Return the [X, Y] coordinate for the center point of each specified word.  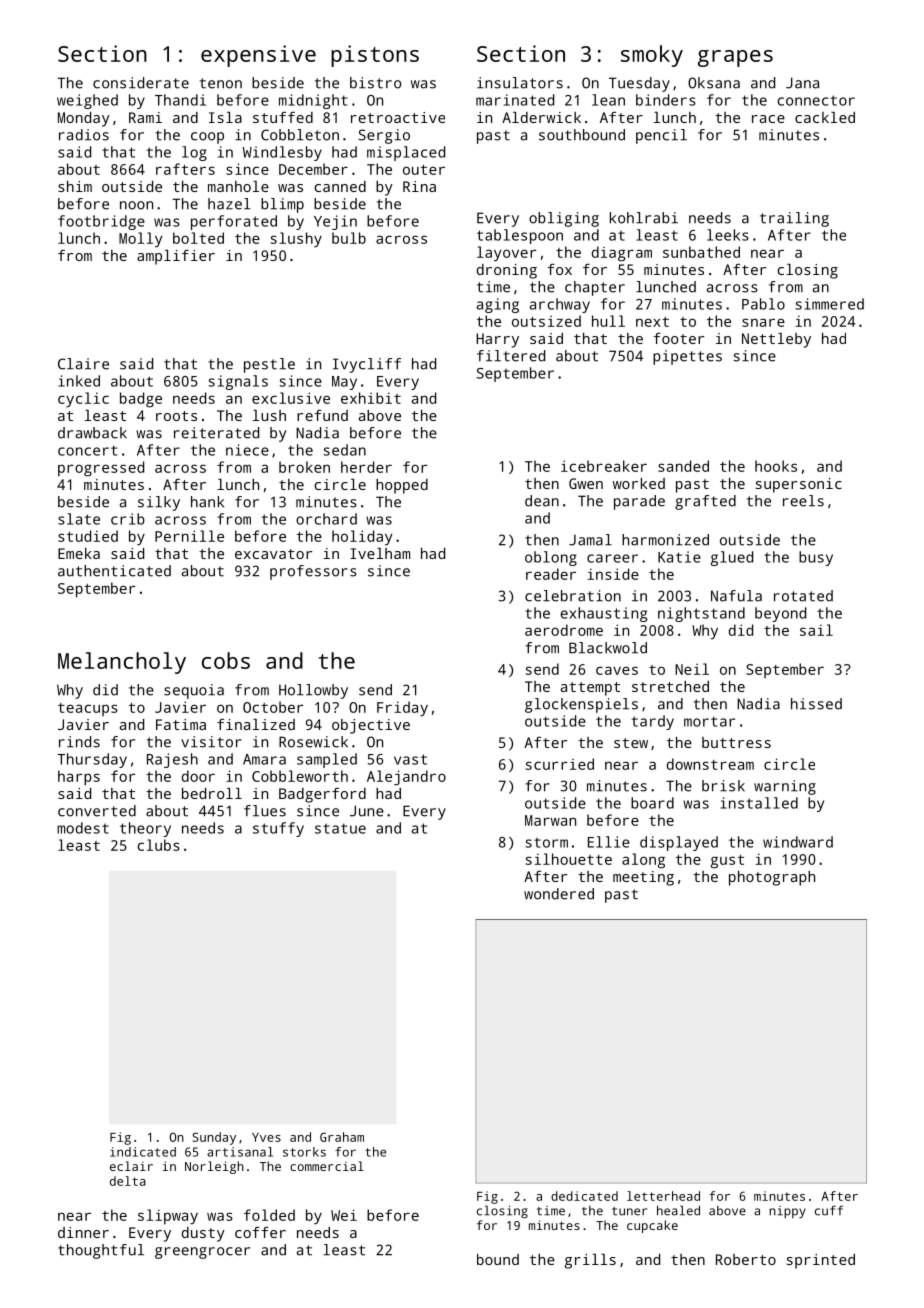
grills [590, 1261]
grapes [735, 58]
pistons [375, 56]
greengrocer [202, 1253]
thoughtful [101, 1251]
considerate [141, 83]
